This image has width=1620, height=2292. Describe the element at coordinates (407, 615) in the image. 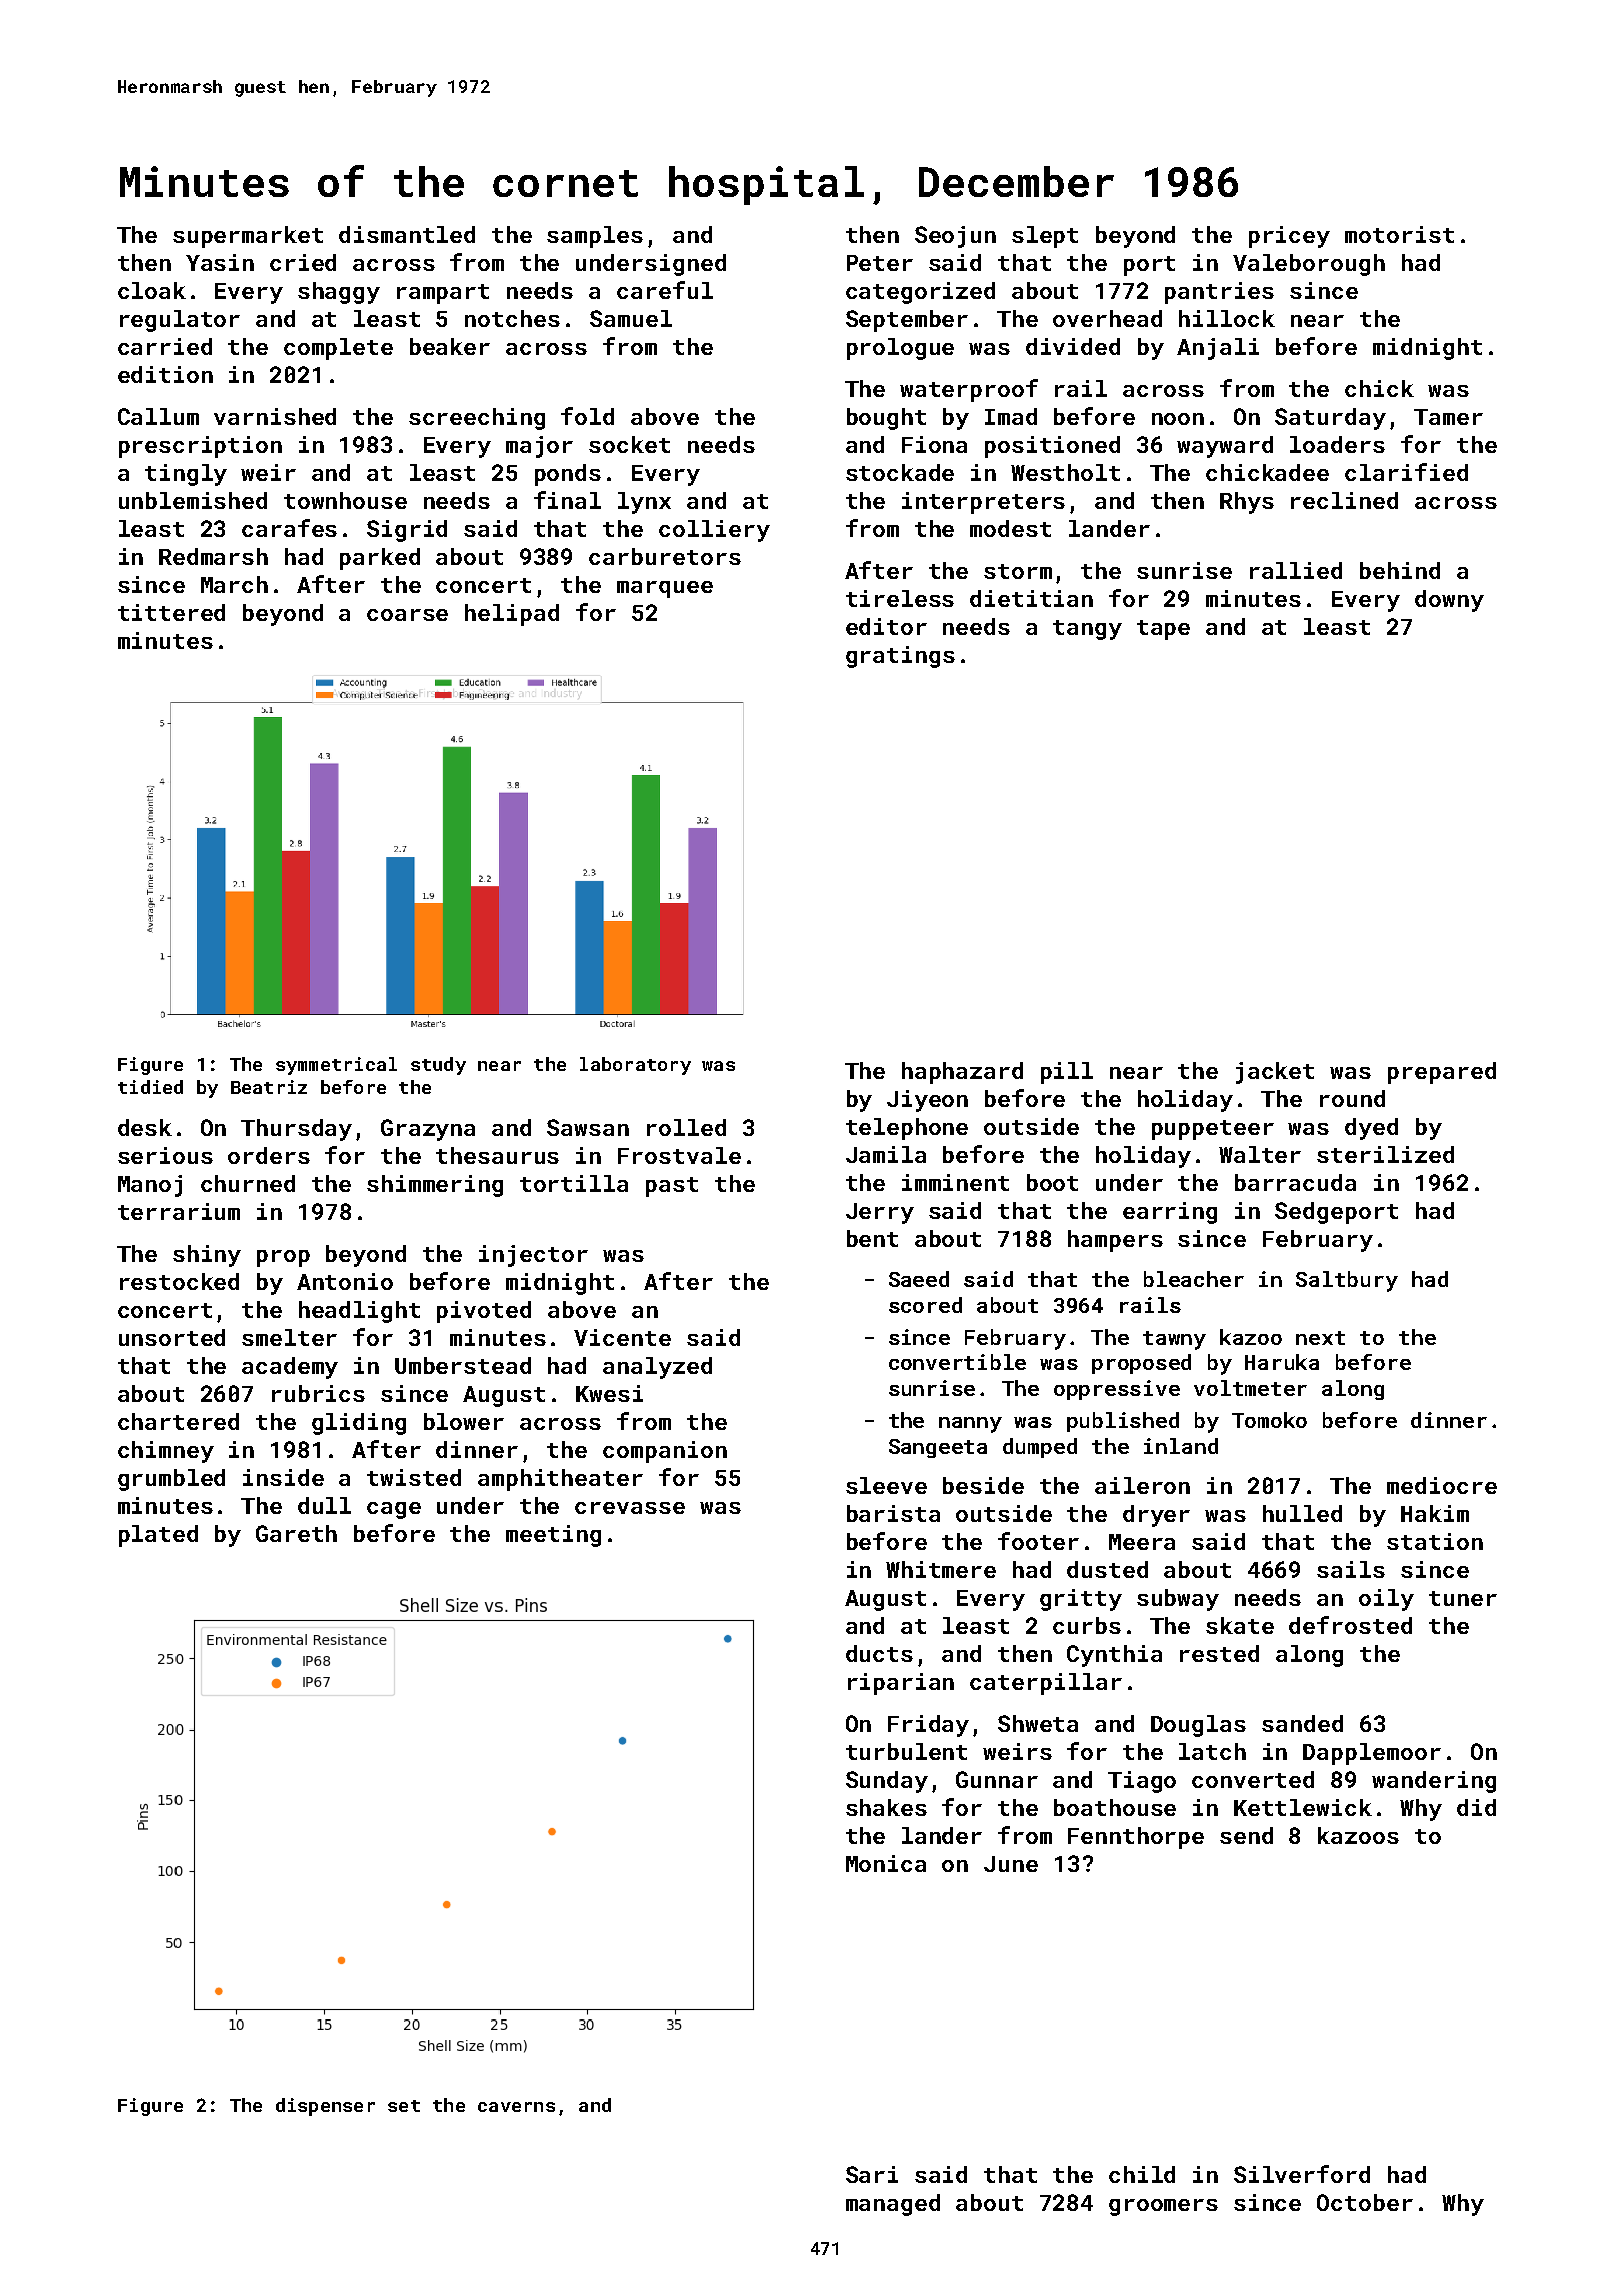

I see `coarse` at that location.
